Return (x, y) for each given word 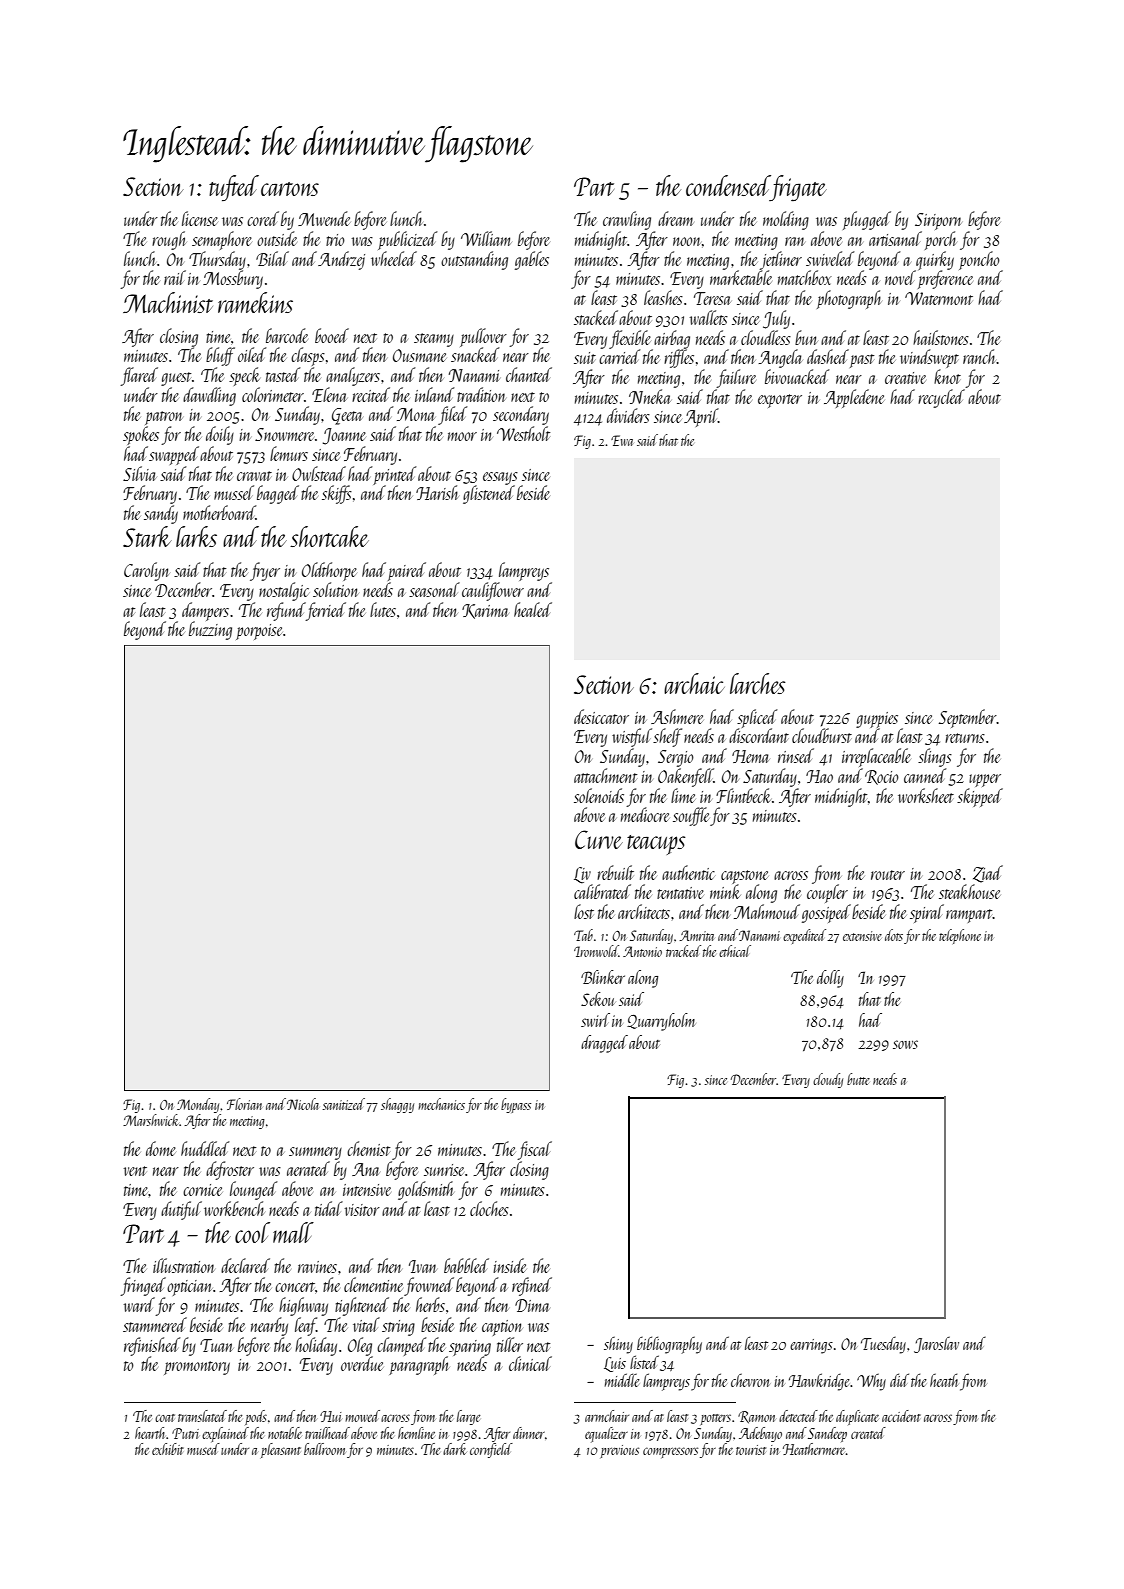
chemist (368, 1148)
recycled (941, 398)
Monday (198, 1105)
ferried (326, 611)
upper (985, 780)
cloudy (828, 1080)
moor (462, 436)
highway (303, 1306)
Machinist (168, 302)
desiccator (601, 716)
